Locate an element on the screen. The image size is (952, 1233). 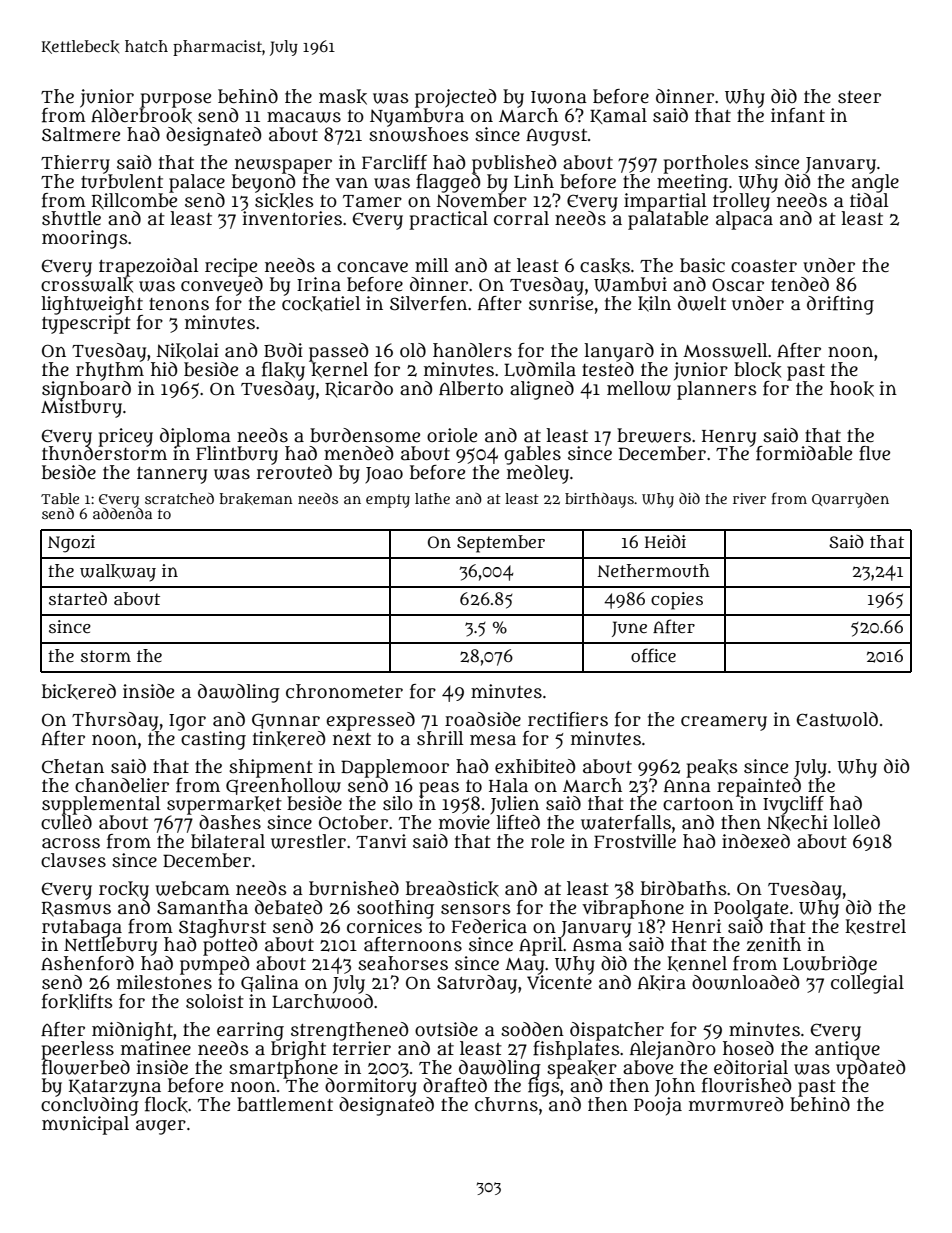
typescript is located at coordinates (86, 324).
